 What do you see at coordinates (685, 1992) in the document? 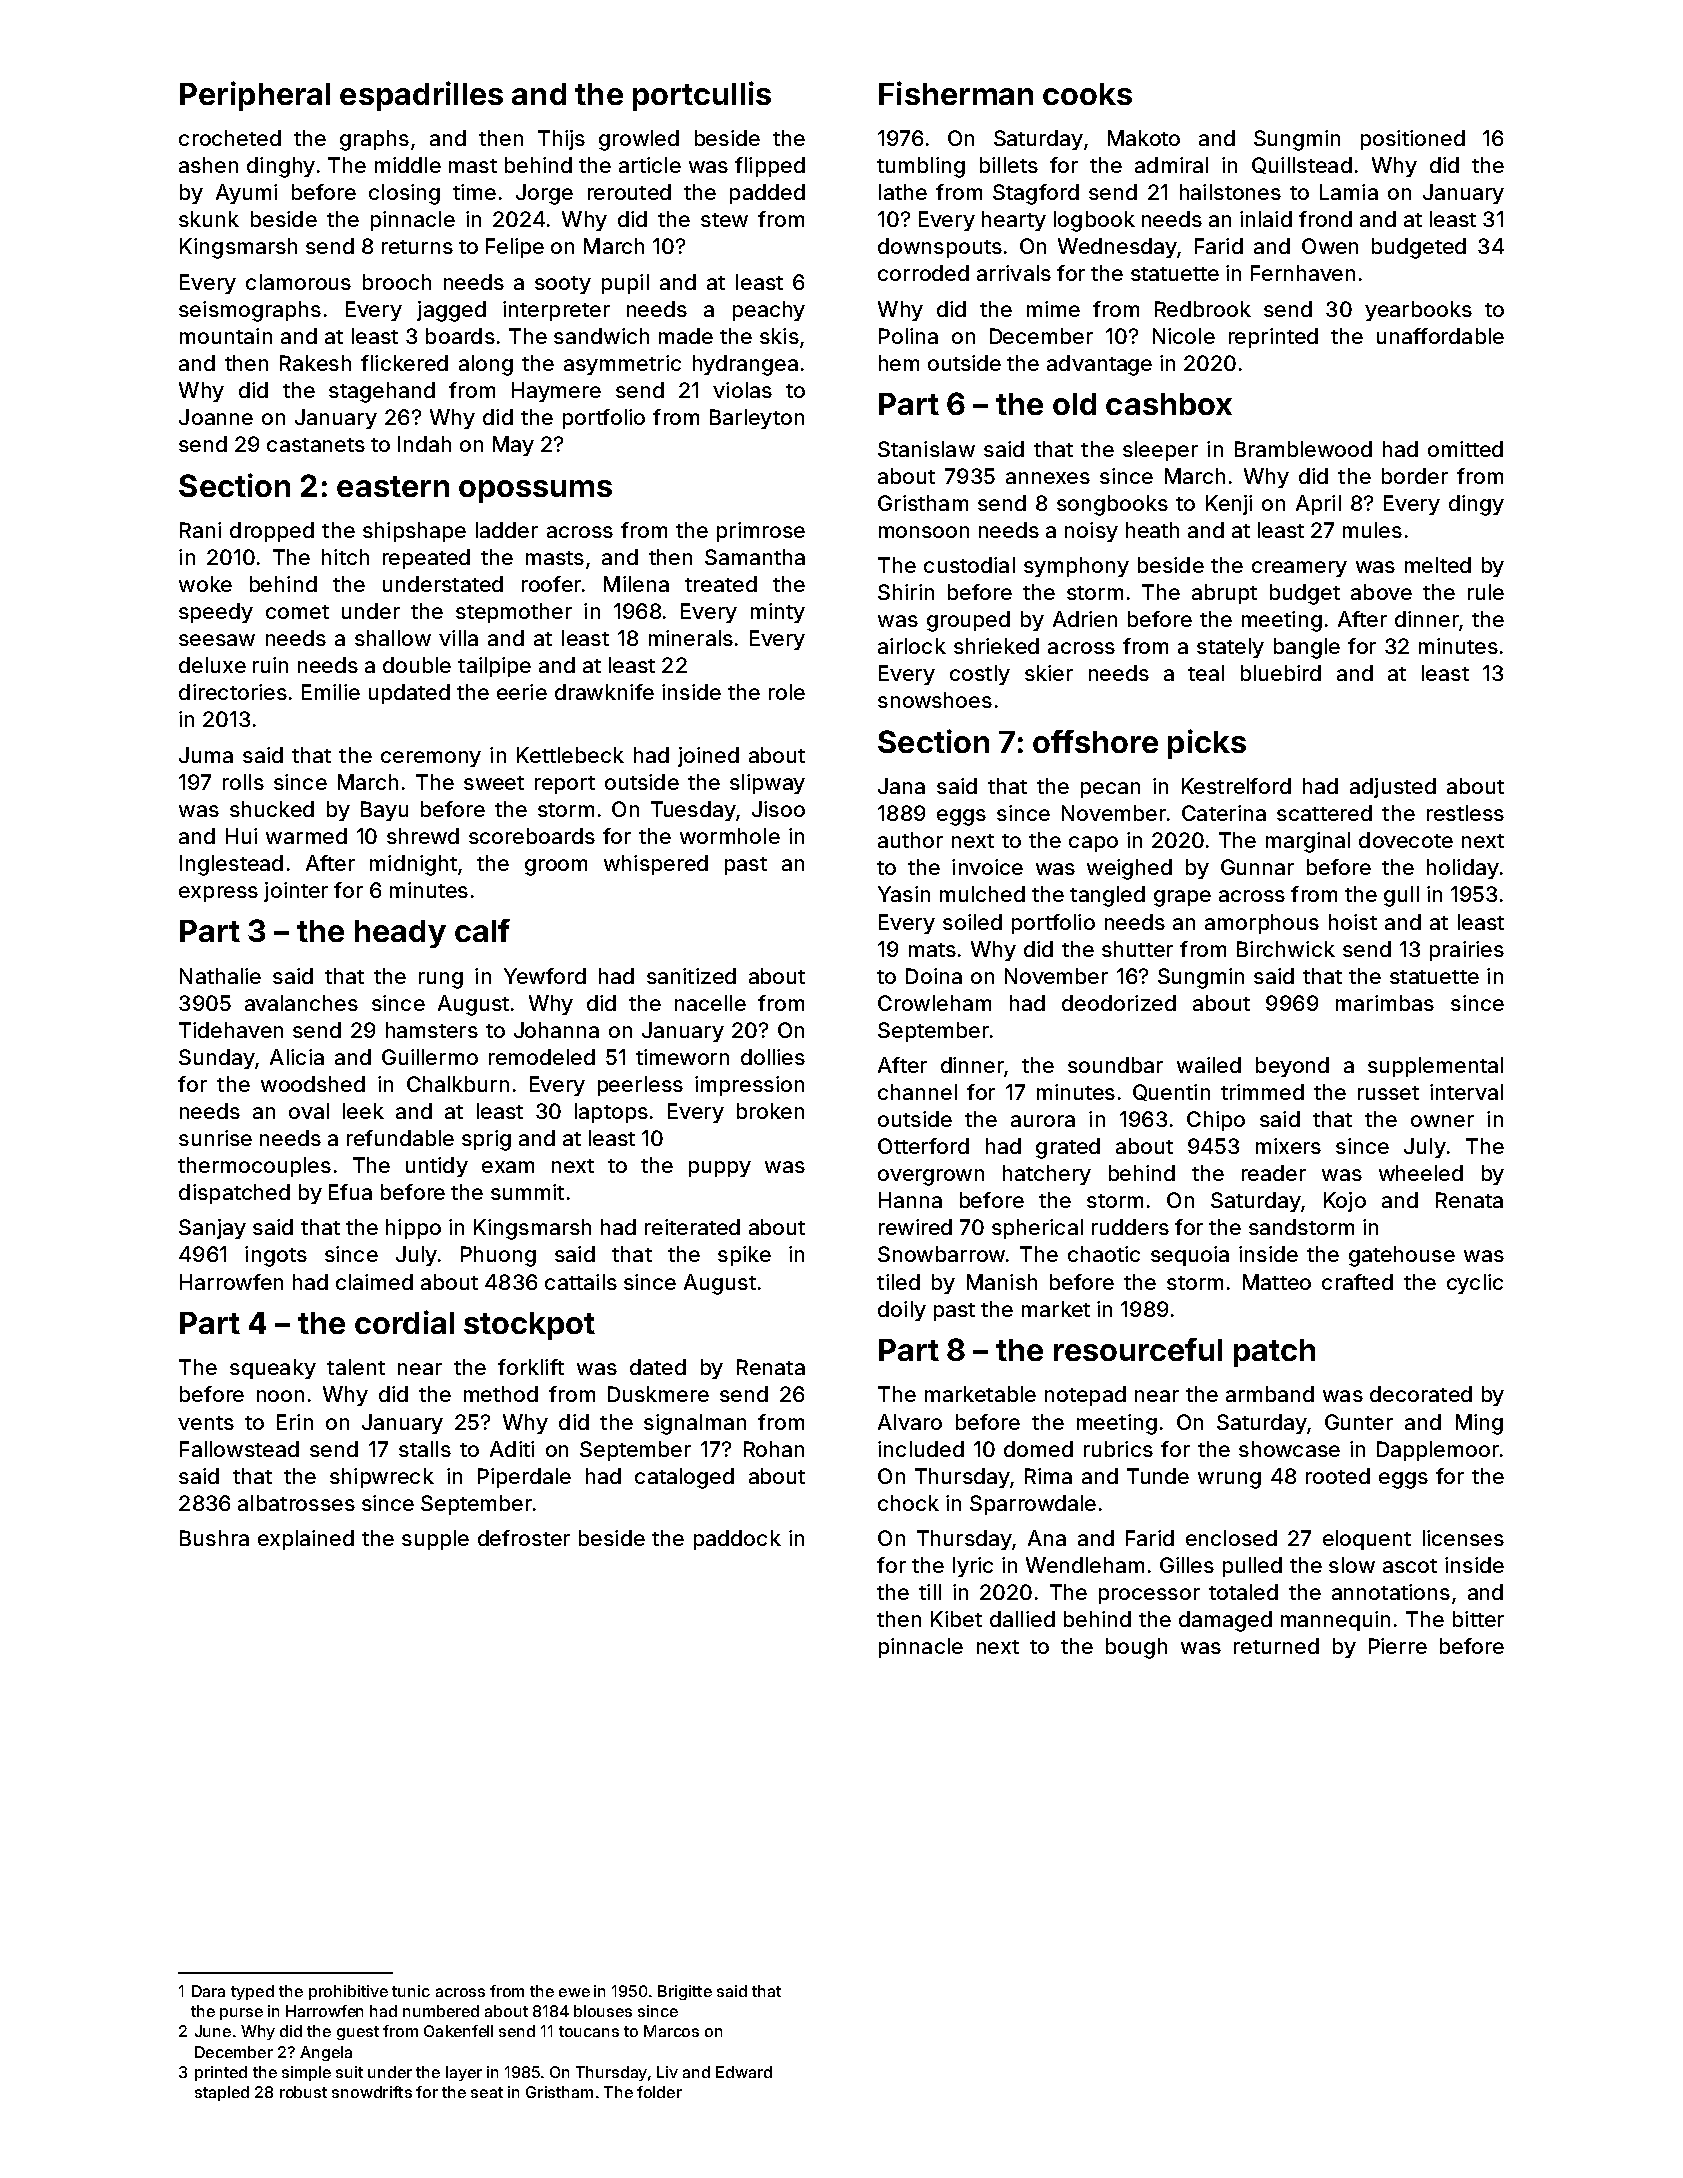
I see `Brigitte` at bounding box center [685, 1992].
